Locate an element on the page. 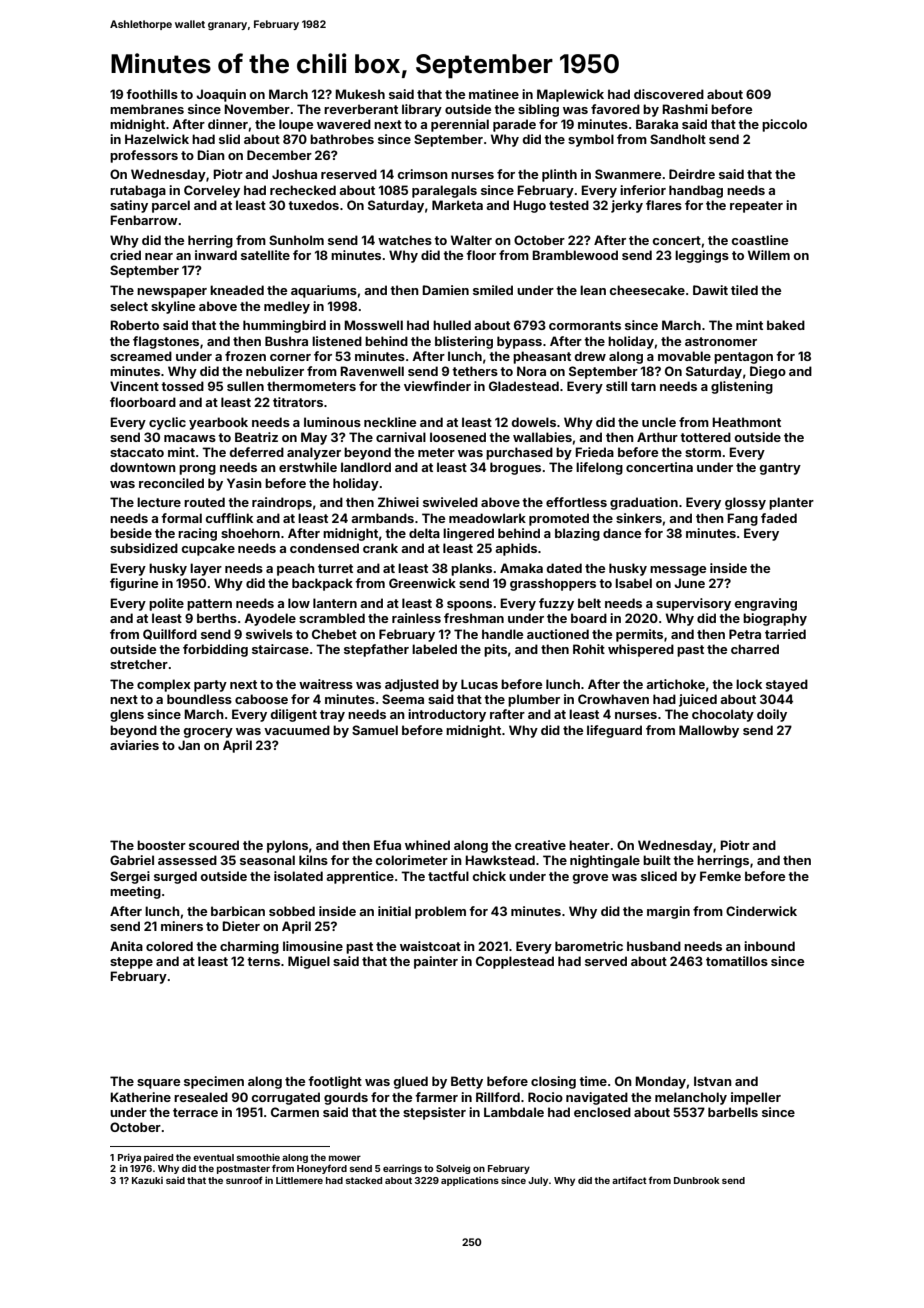 The width and height of the image is (924, 1308). Hawkstead is located at coordinates (500, 860).
